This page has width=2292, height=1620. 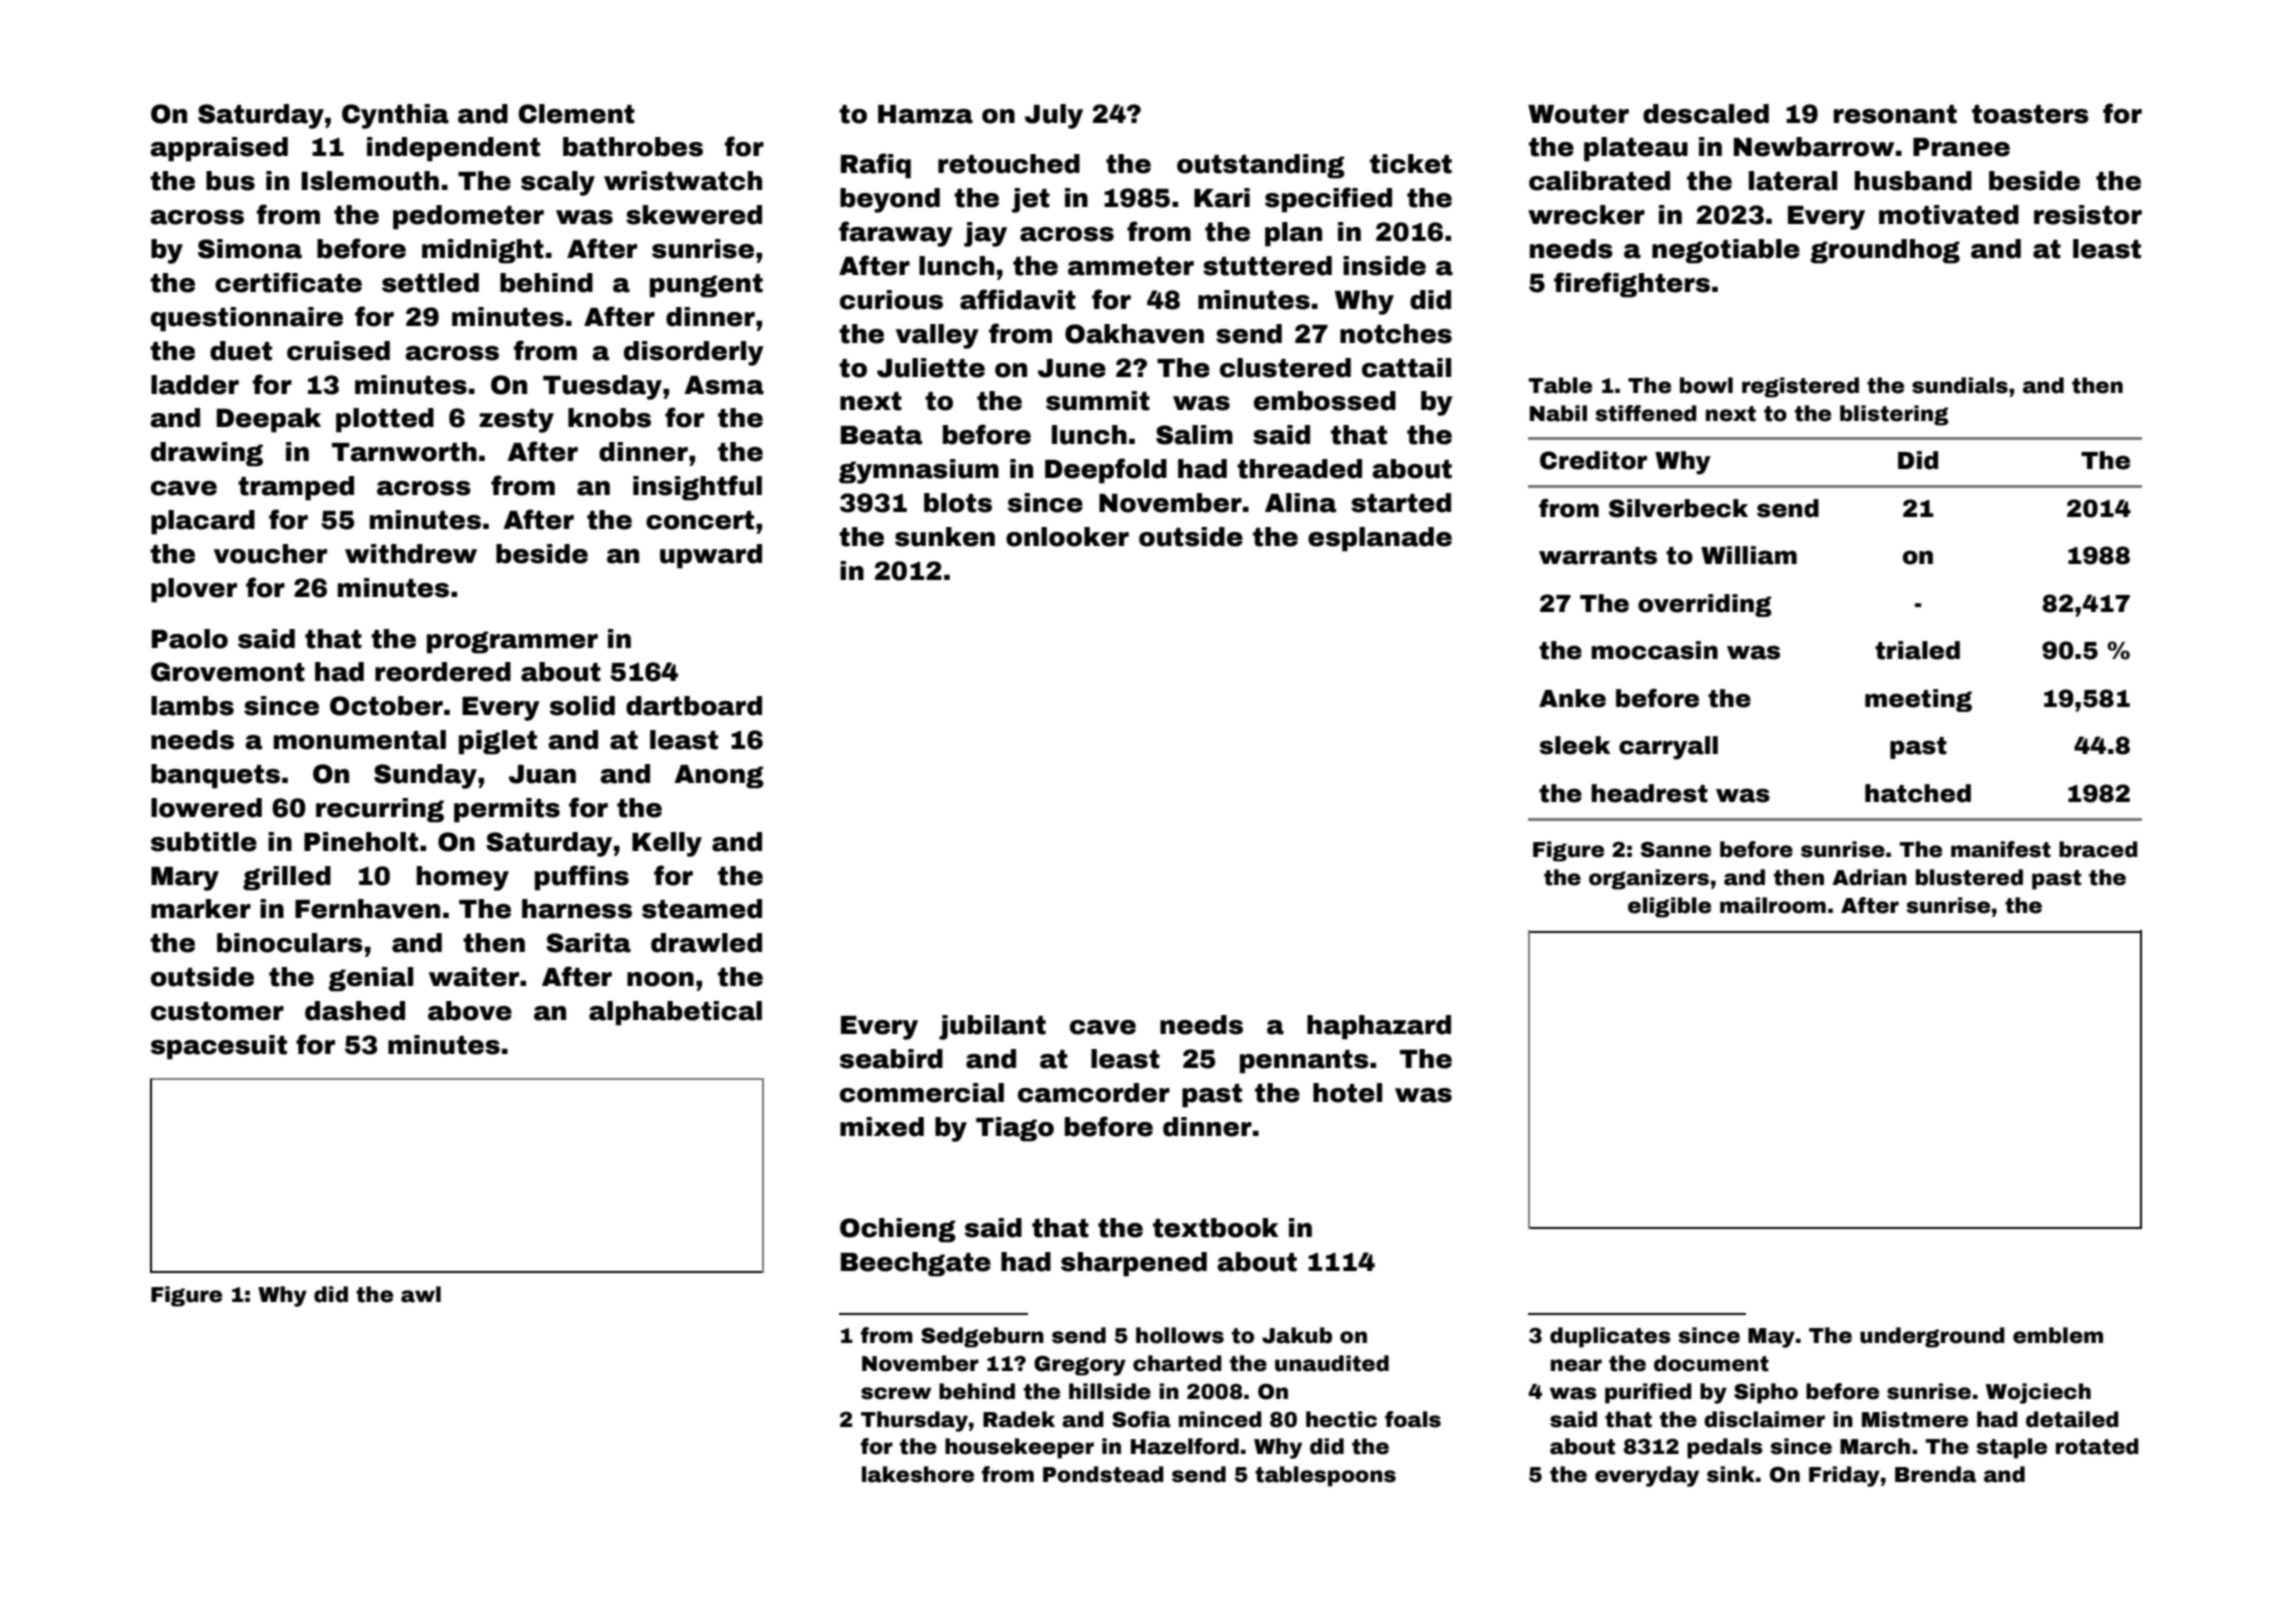 I want to click on onlooker, so click(x=1067, y=537).
